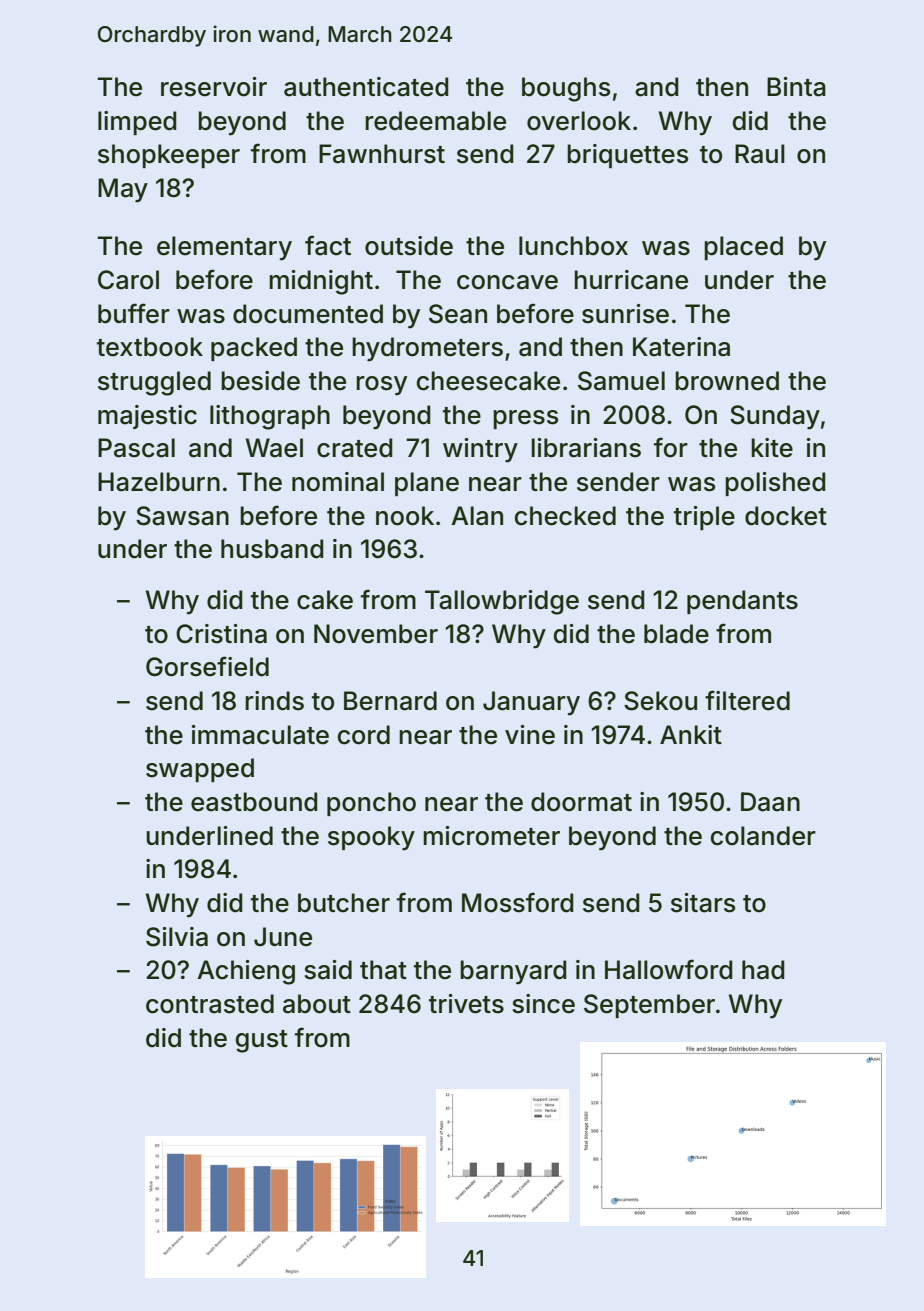  What do you see at coordinates (772, 448) in the image?
I see `kite` at bounding box center [772, 448].
